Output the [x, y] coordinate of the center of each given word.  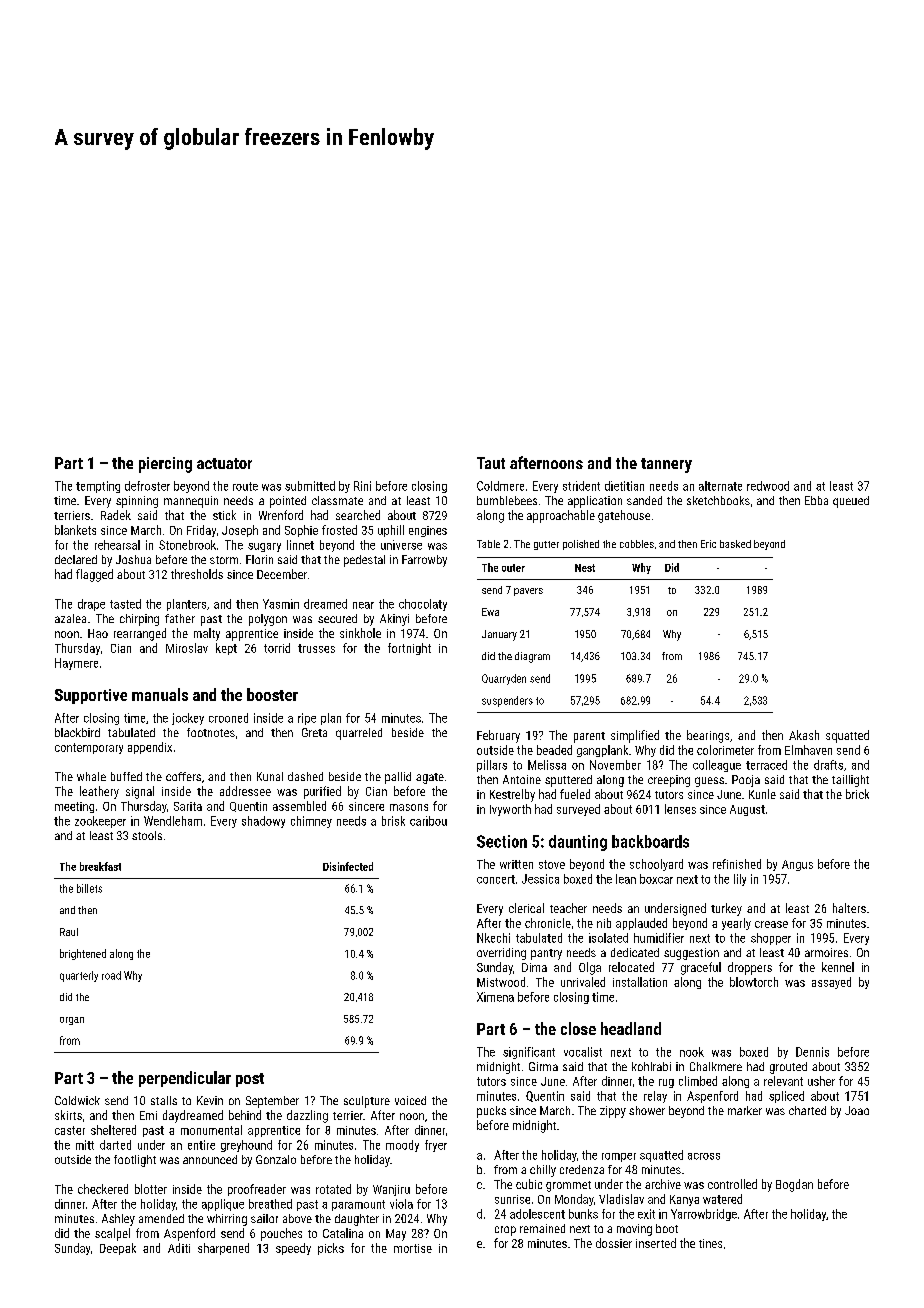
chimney [311, 822]
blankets [75, 530]
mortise [413, 1248]
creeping [669, 781]
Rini [362, 486]
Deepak [118, 1249]
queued [851, 502]
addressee [245, 791]
